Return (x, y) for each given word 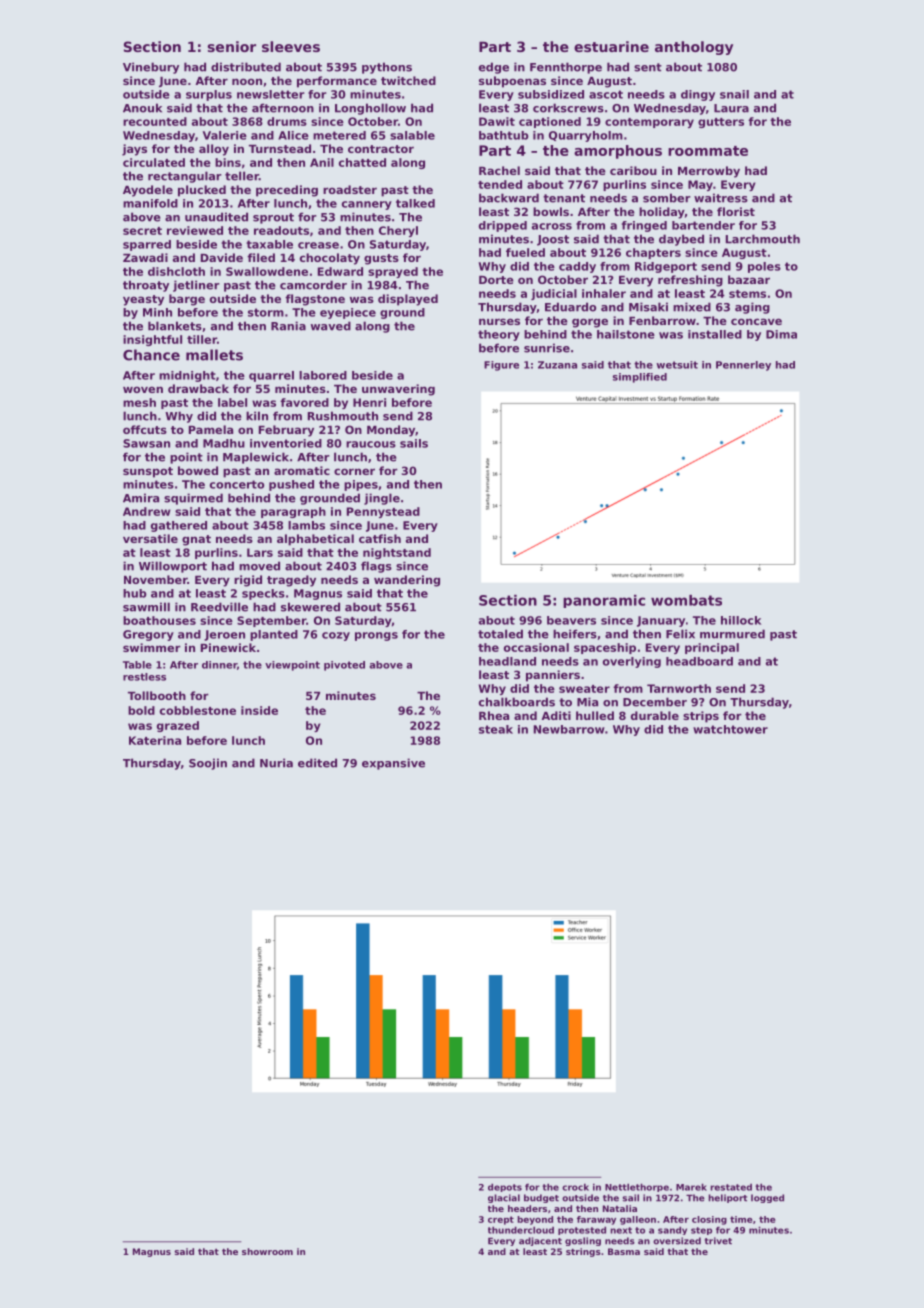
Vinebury (151, 68)
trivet (718, 1241)
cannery (367, 205)
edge (494, 68)
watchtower (730, 729)
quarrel (271, 376)
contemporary (649, 123)
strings (583, 1252)
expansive (393, 764)
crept (501, 1220)
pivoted (344, 666)
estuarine (611, 46)
